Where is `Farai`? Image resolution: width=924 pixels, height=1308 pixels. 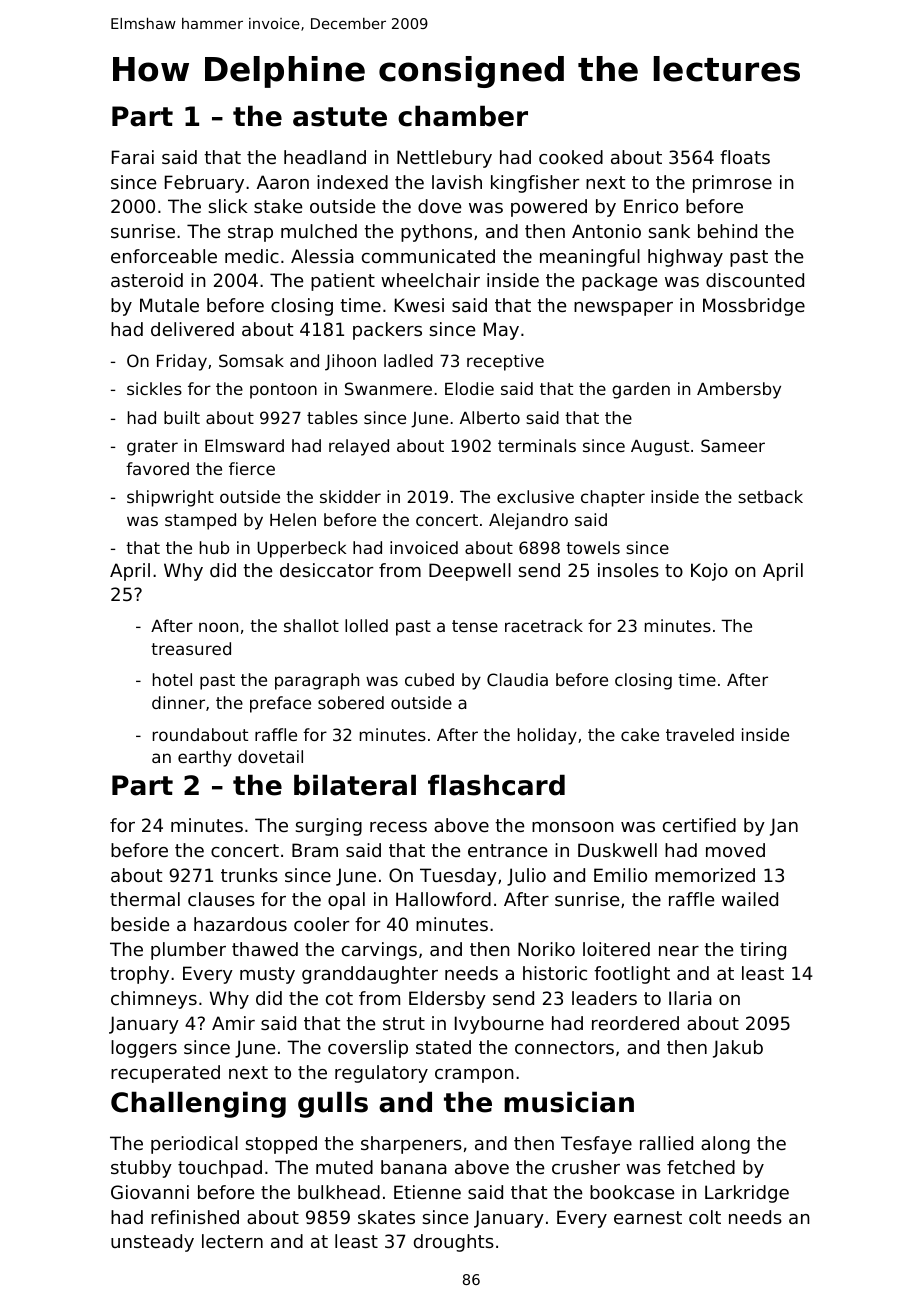
Farai is located at coordinates (133, 157).
